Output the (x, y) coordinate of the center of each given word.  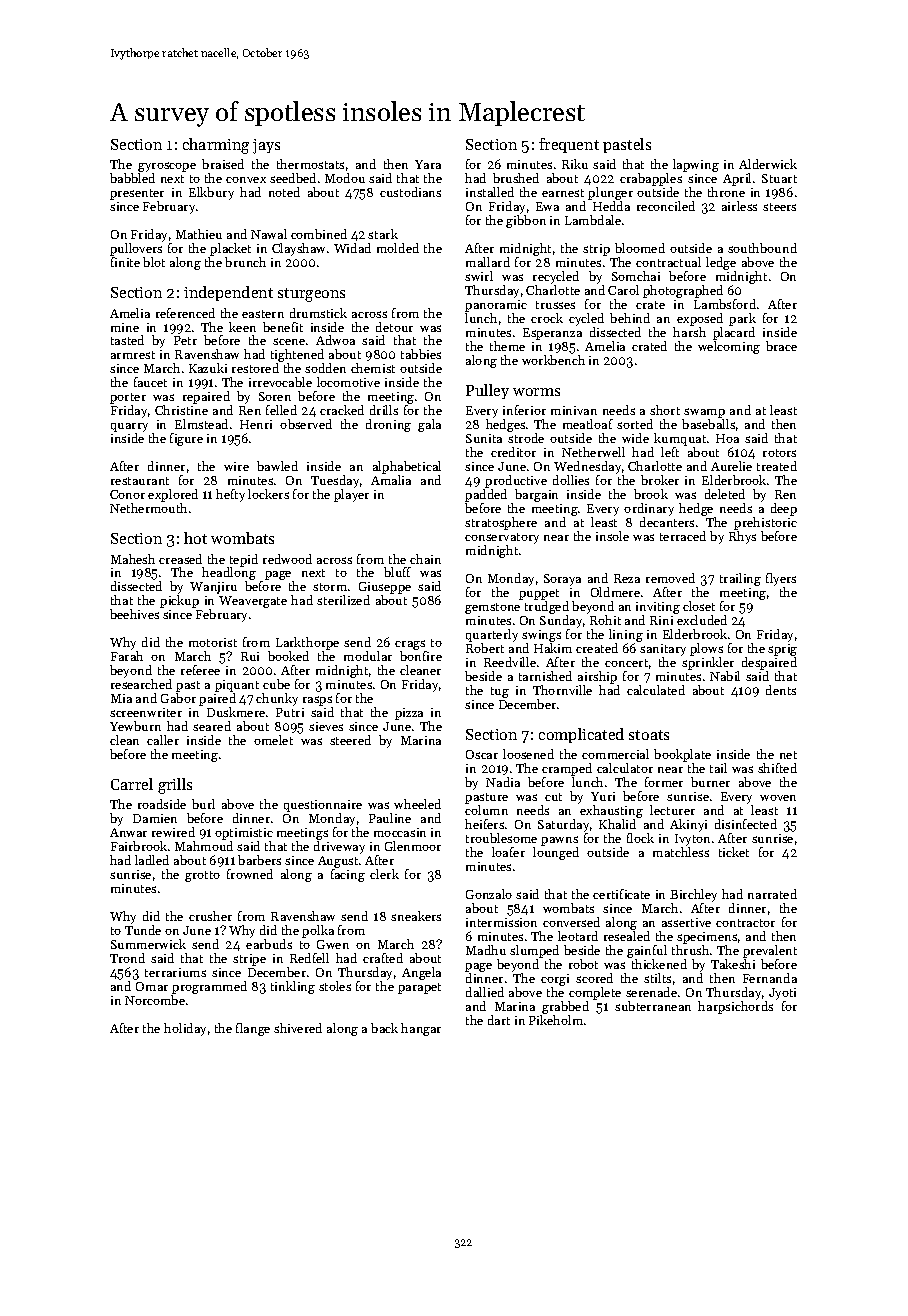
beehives (134, 614)
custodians (410, 192)
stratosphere (501, 523)
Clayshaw (298, 249)
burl (203, 804)
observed (306, 424)
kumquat (680, 439)
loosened (528, 754)
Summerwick (148, 944)
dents (781, 690)
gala (429, 425)
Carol (623, 290)
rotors (779, 453)
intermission (501, 922)
